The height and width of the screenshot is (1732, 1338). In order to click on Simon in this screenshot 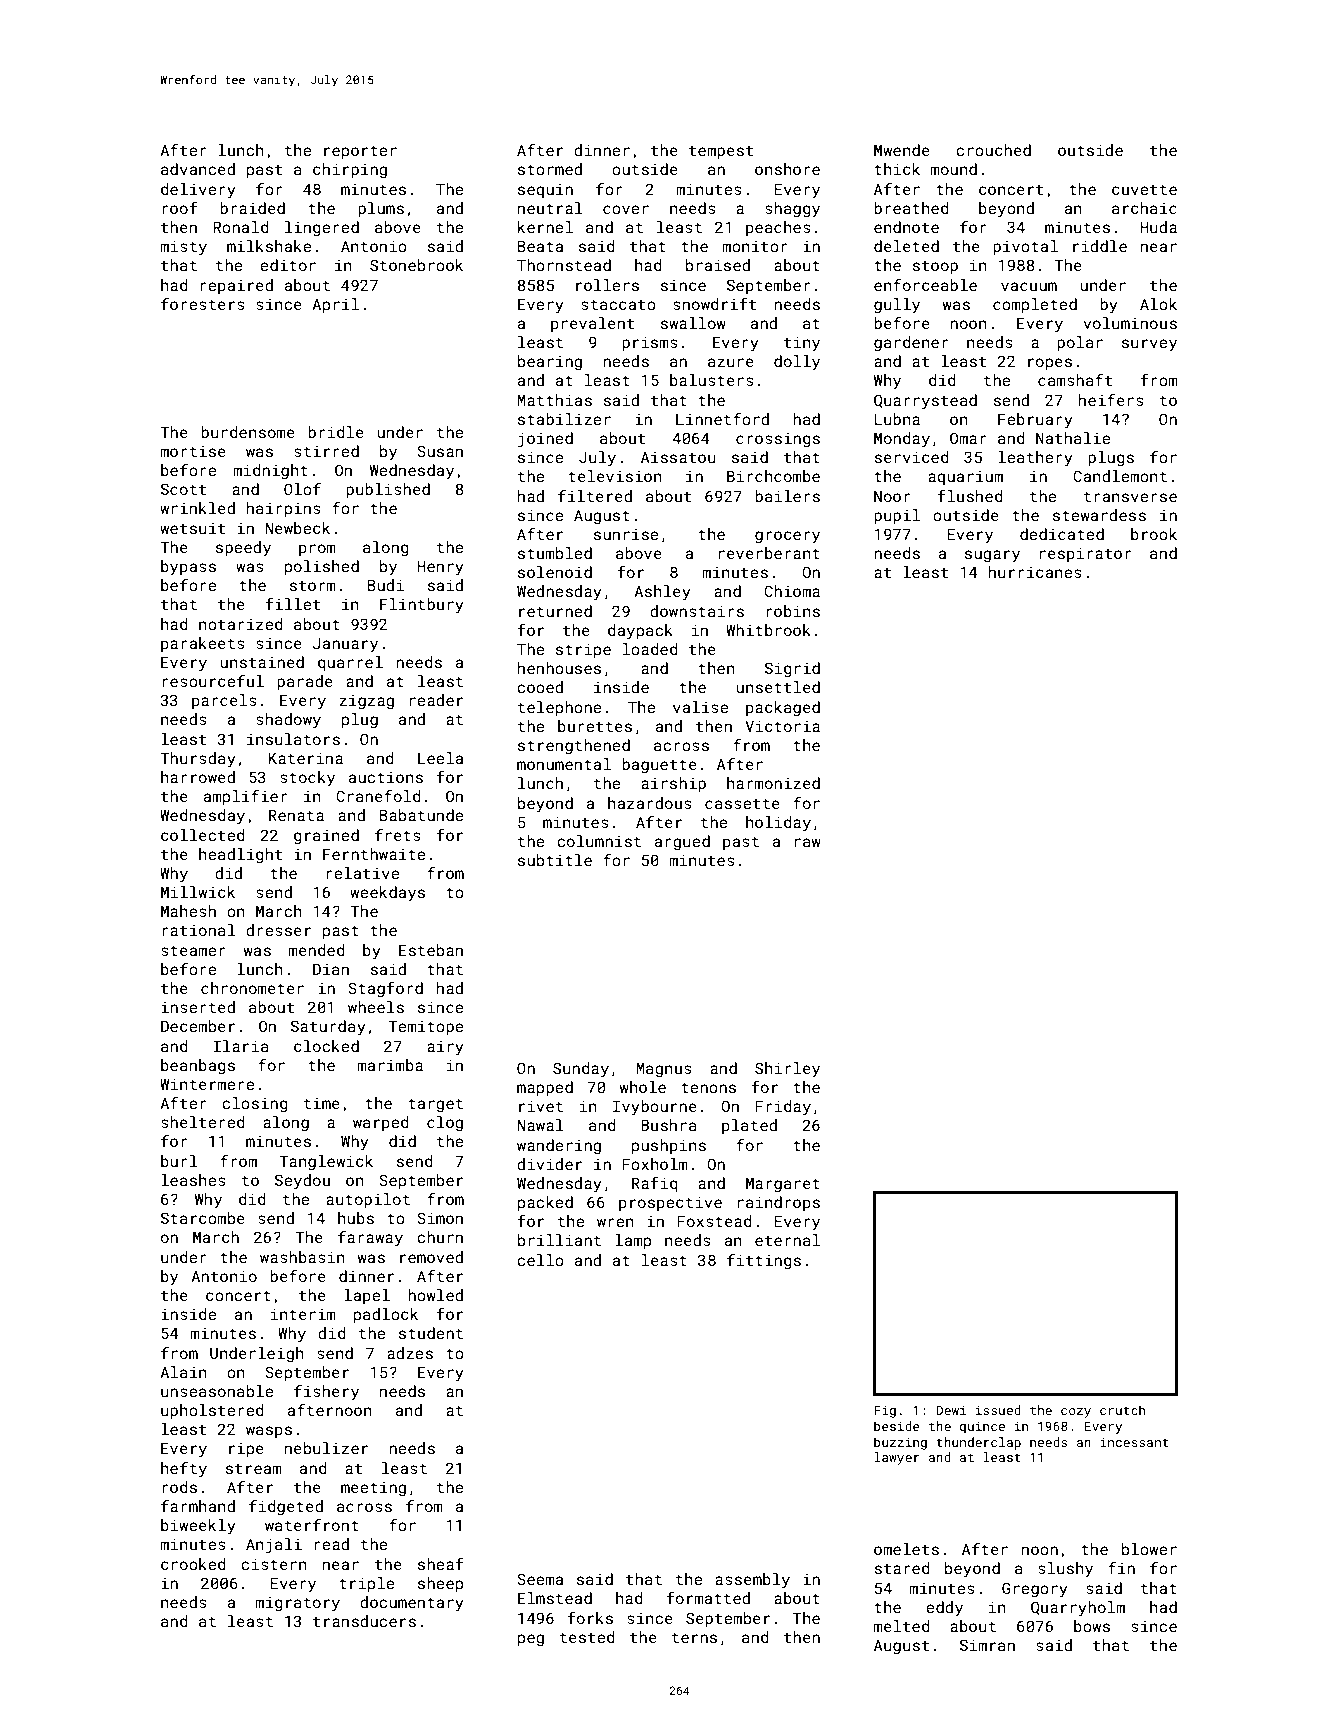, I will do `click(440, 1218)`.
